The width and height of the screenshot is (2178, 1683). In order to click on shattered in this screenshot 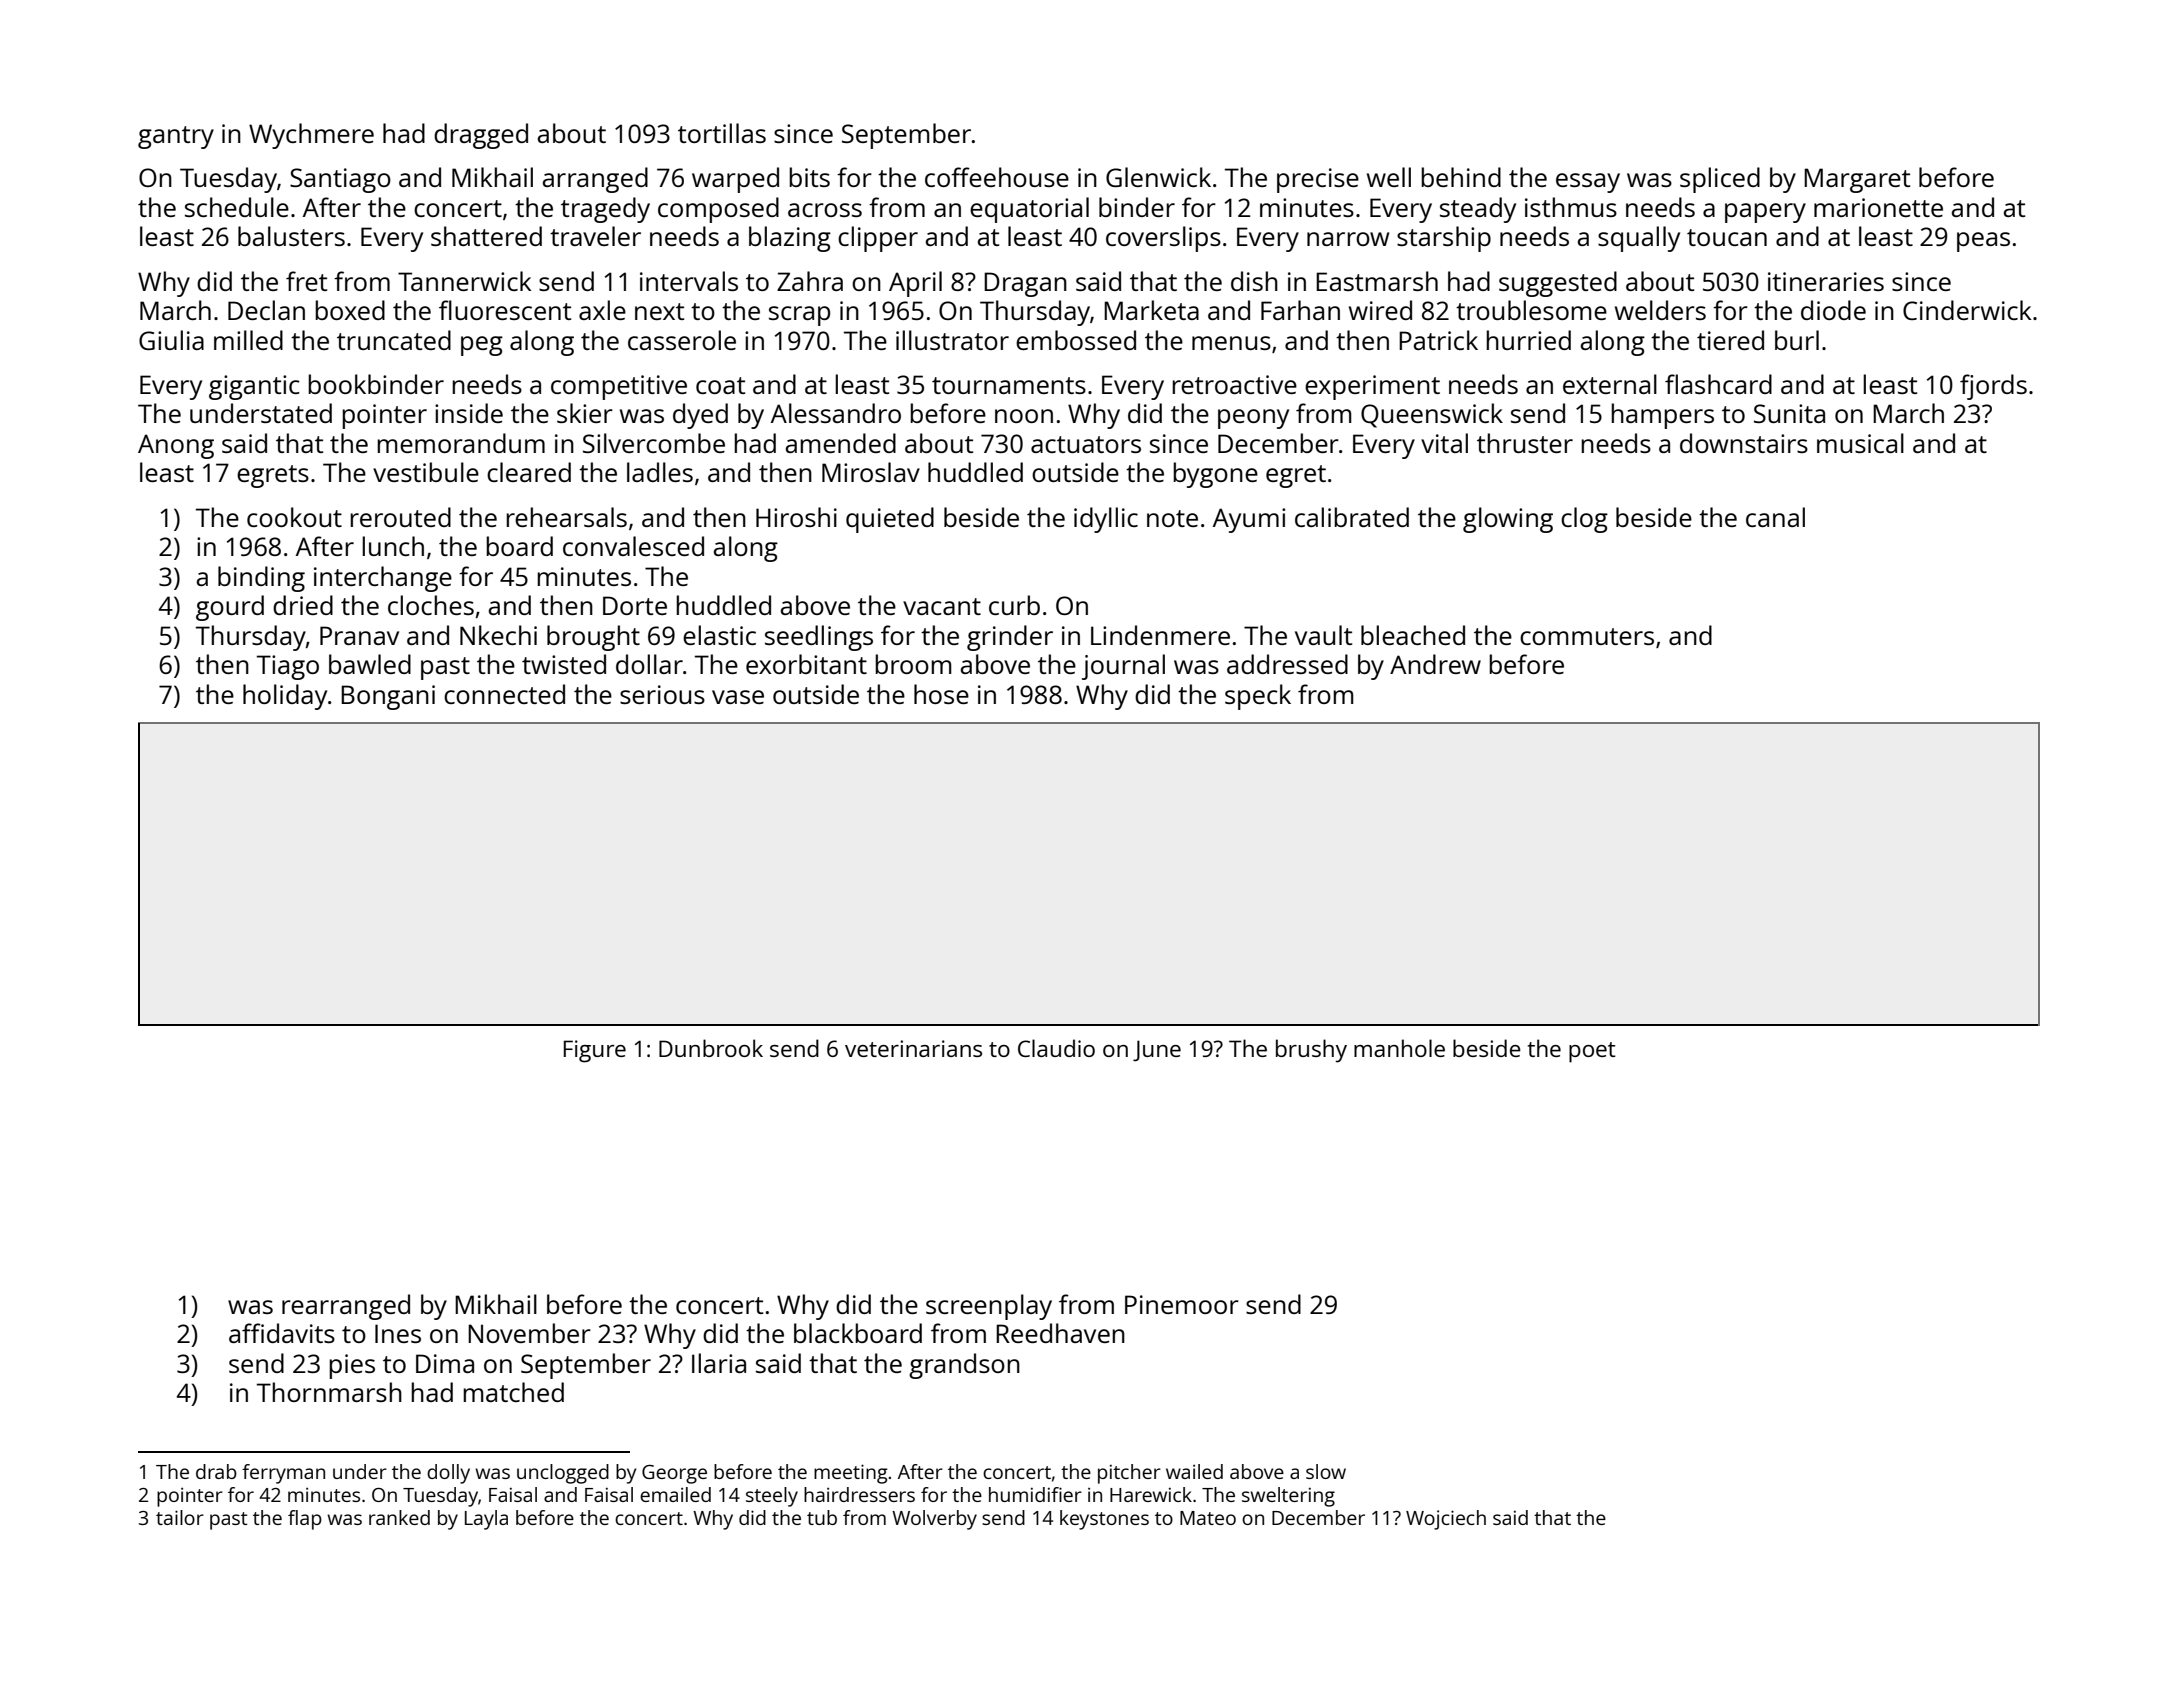, I will do `click(486, 236)`.
